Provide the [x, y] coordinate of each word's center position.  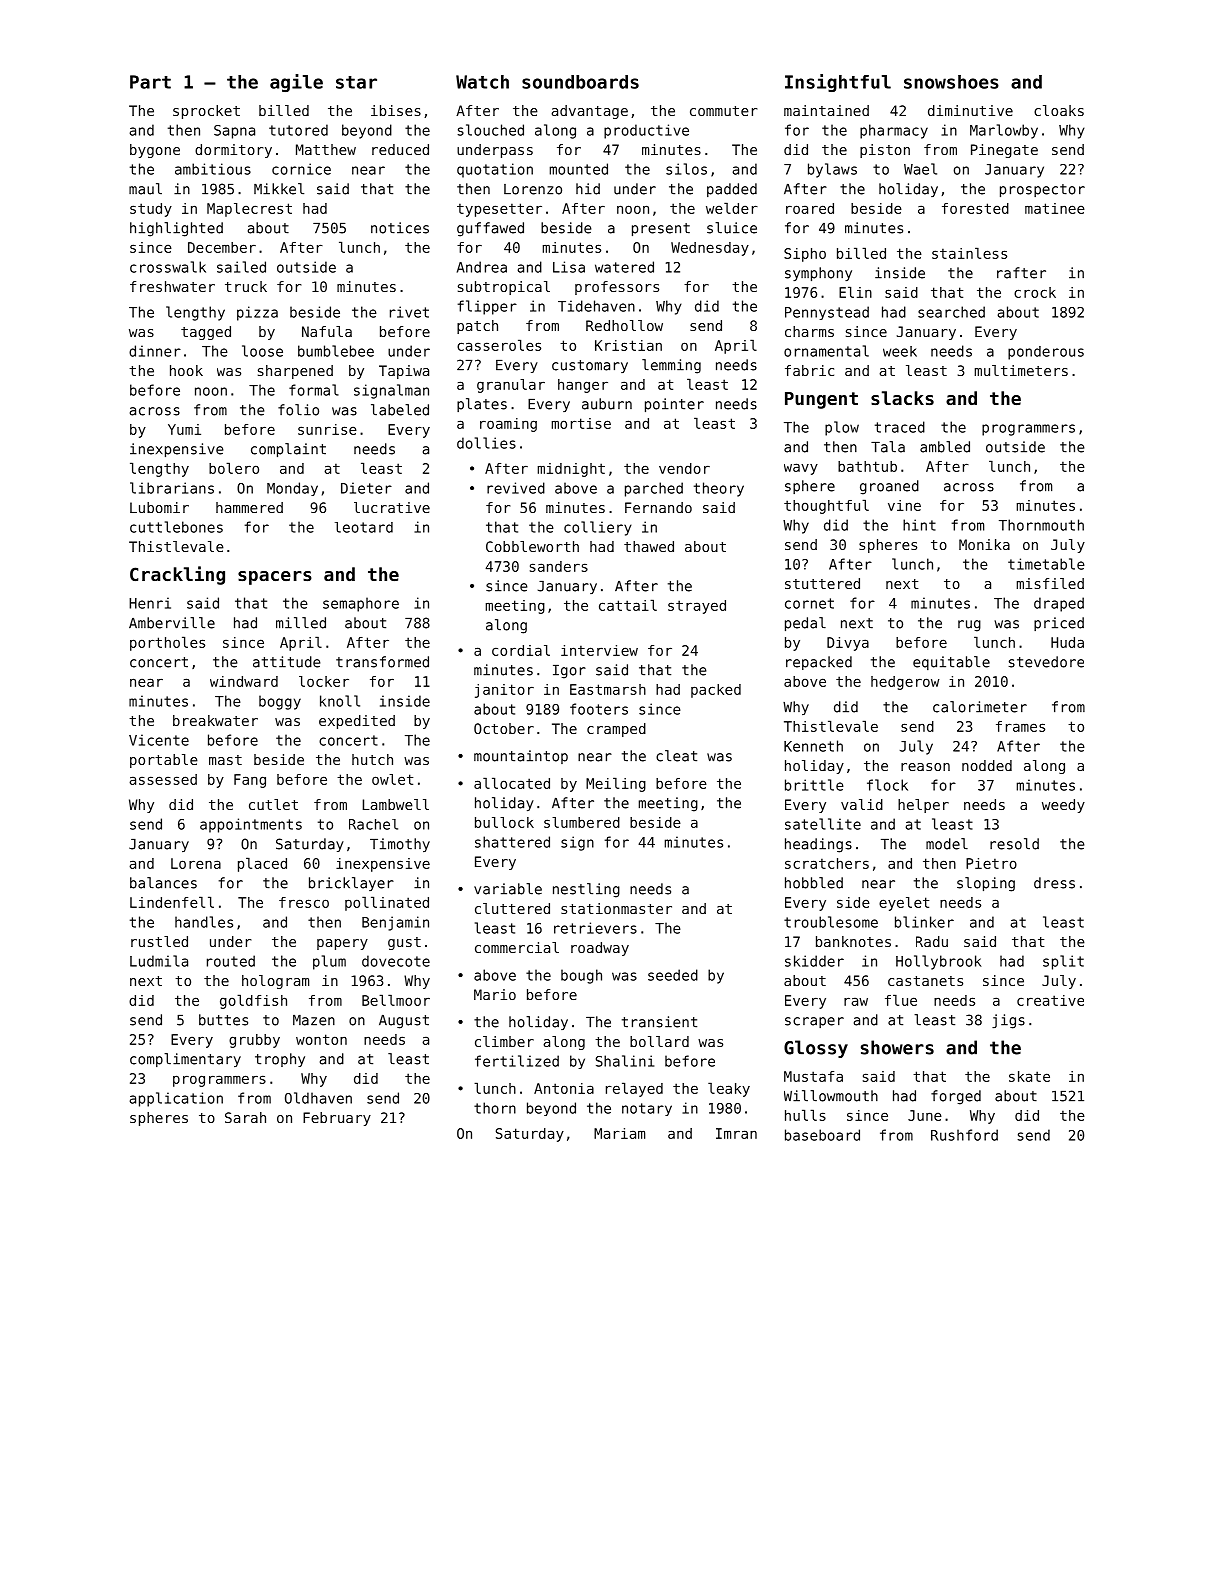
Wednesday [710, 249]
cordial [521, 650]
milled [301, 623]
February [337, 1119]
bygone [155, 151]
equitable [951, 663]
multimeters [1021, 370]
